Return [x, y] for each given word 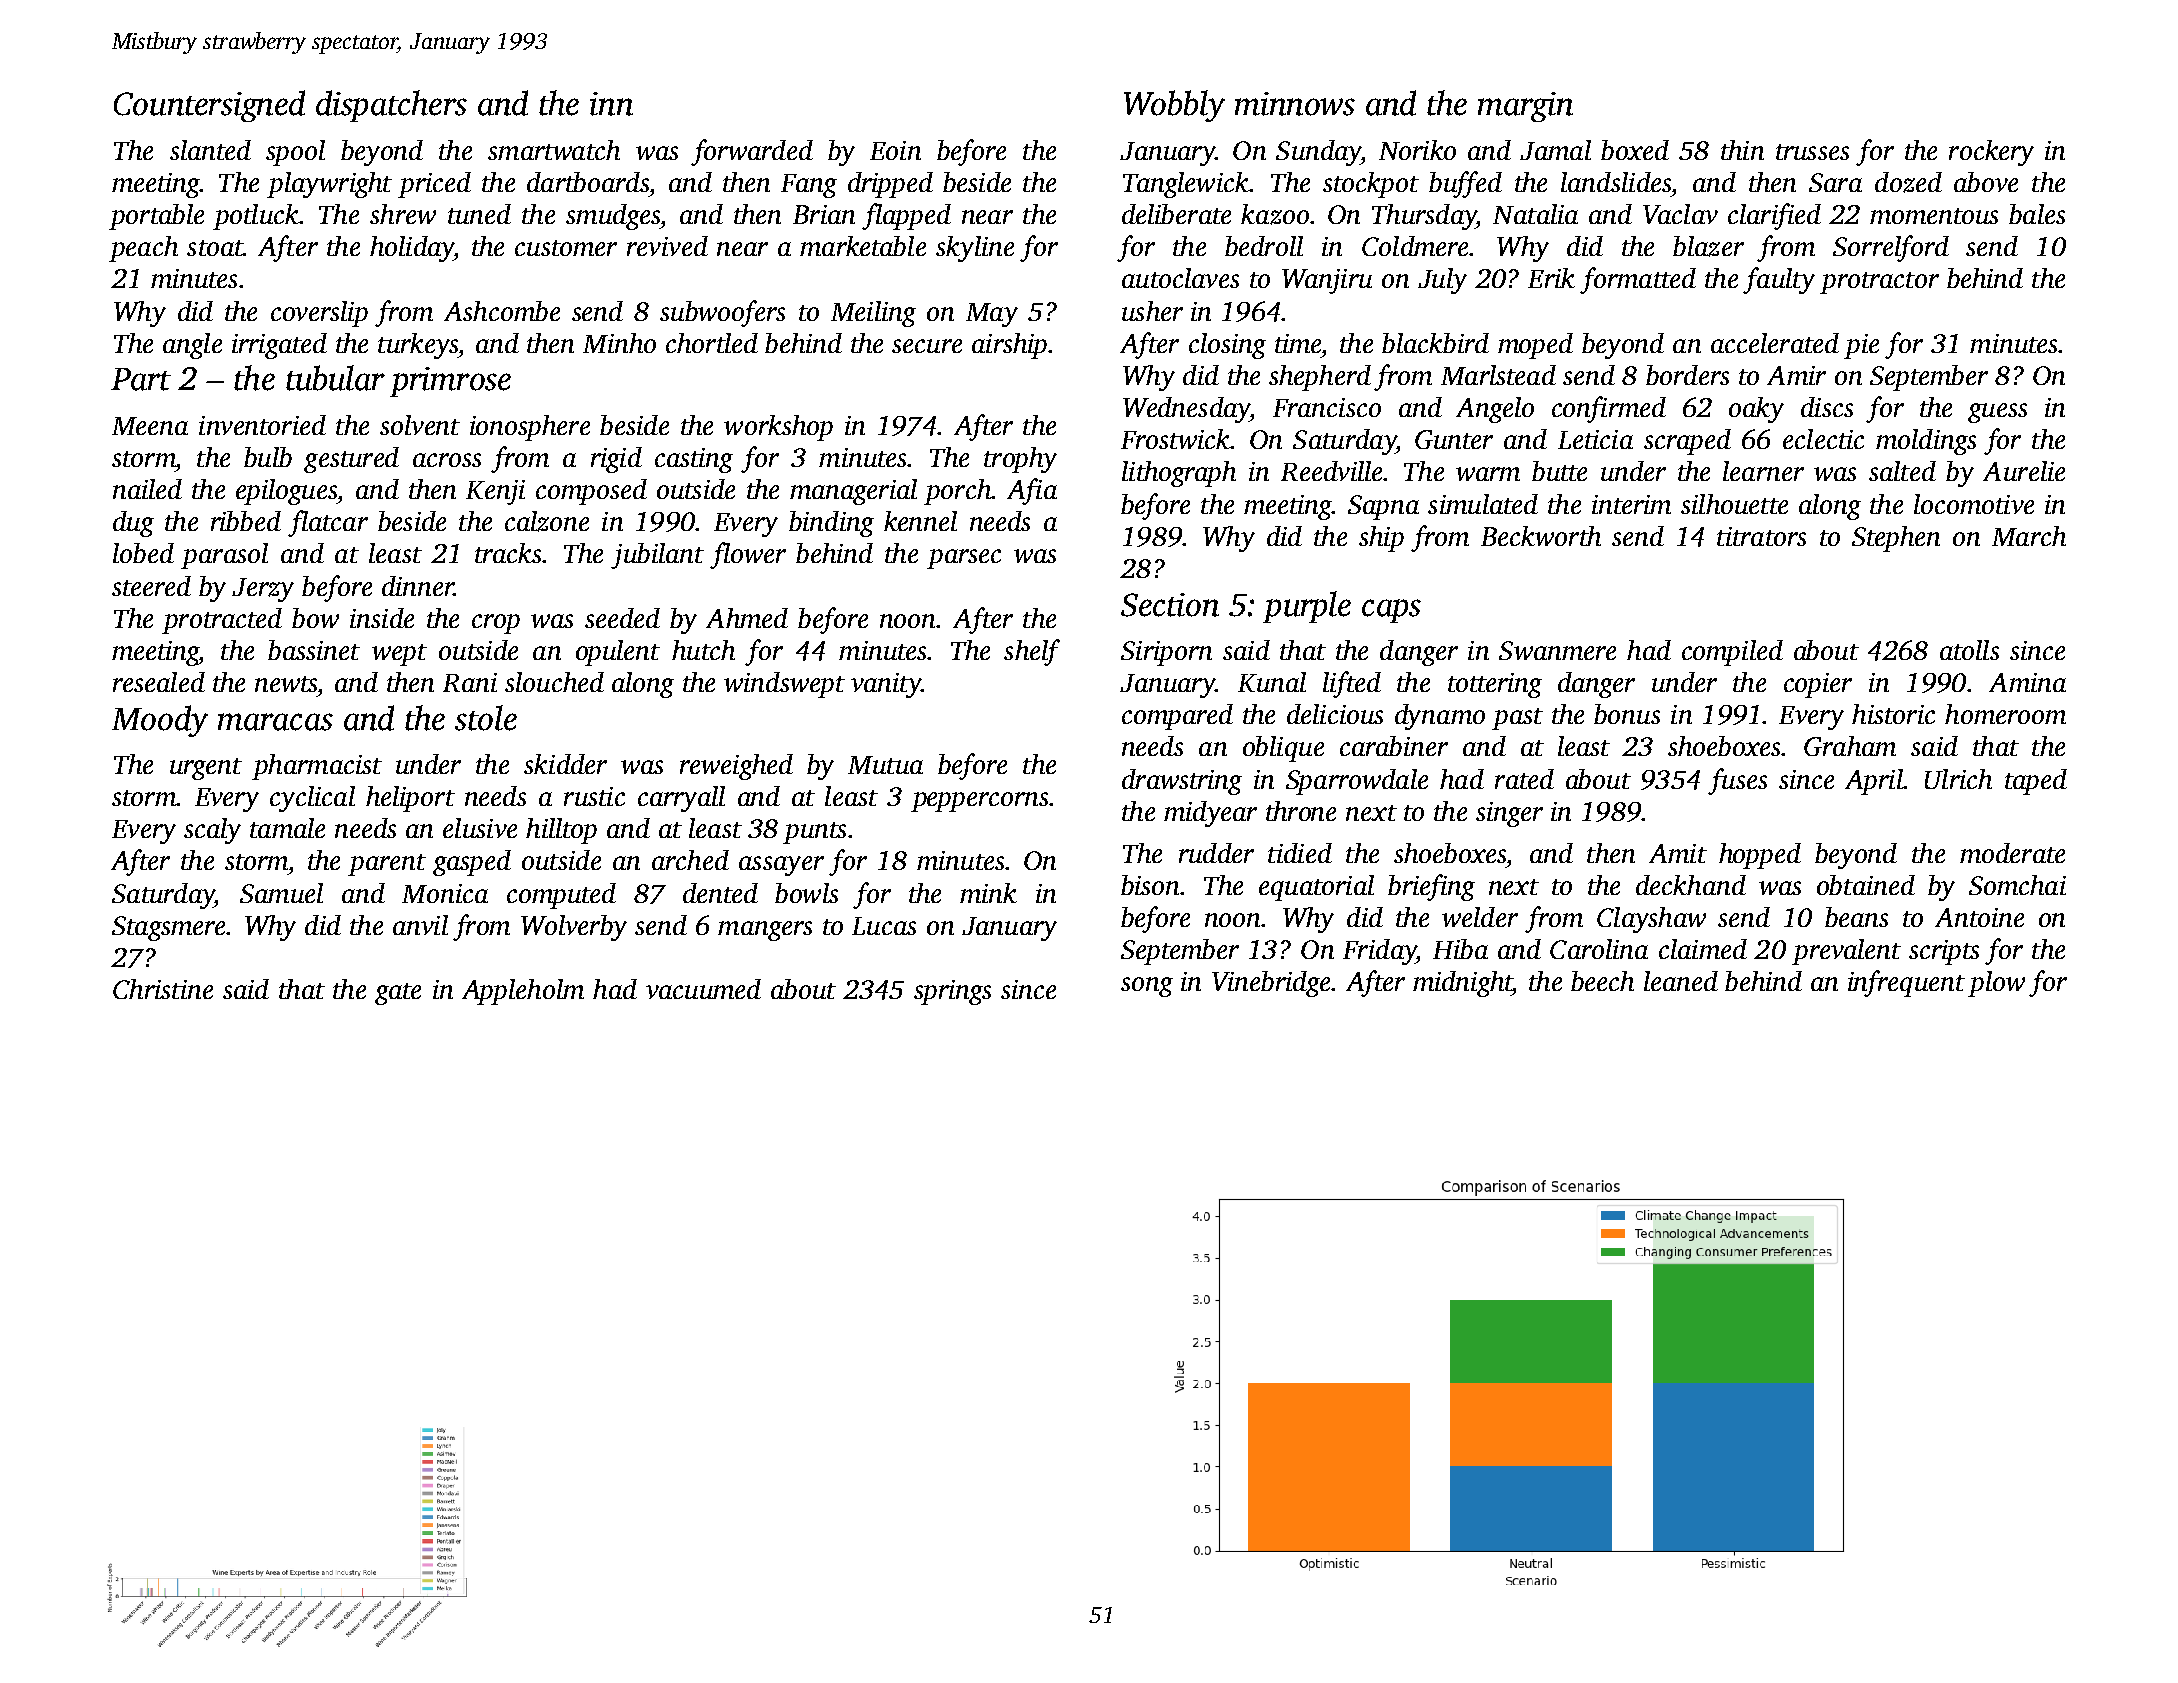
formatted [1638, 280]
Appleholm [523, 992]
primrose [450, 382]
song [1147, 987]
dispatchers [391, 106]
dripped [890, 185]
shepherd [1320, 378]
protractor [1879, 283]
